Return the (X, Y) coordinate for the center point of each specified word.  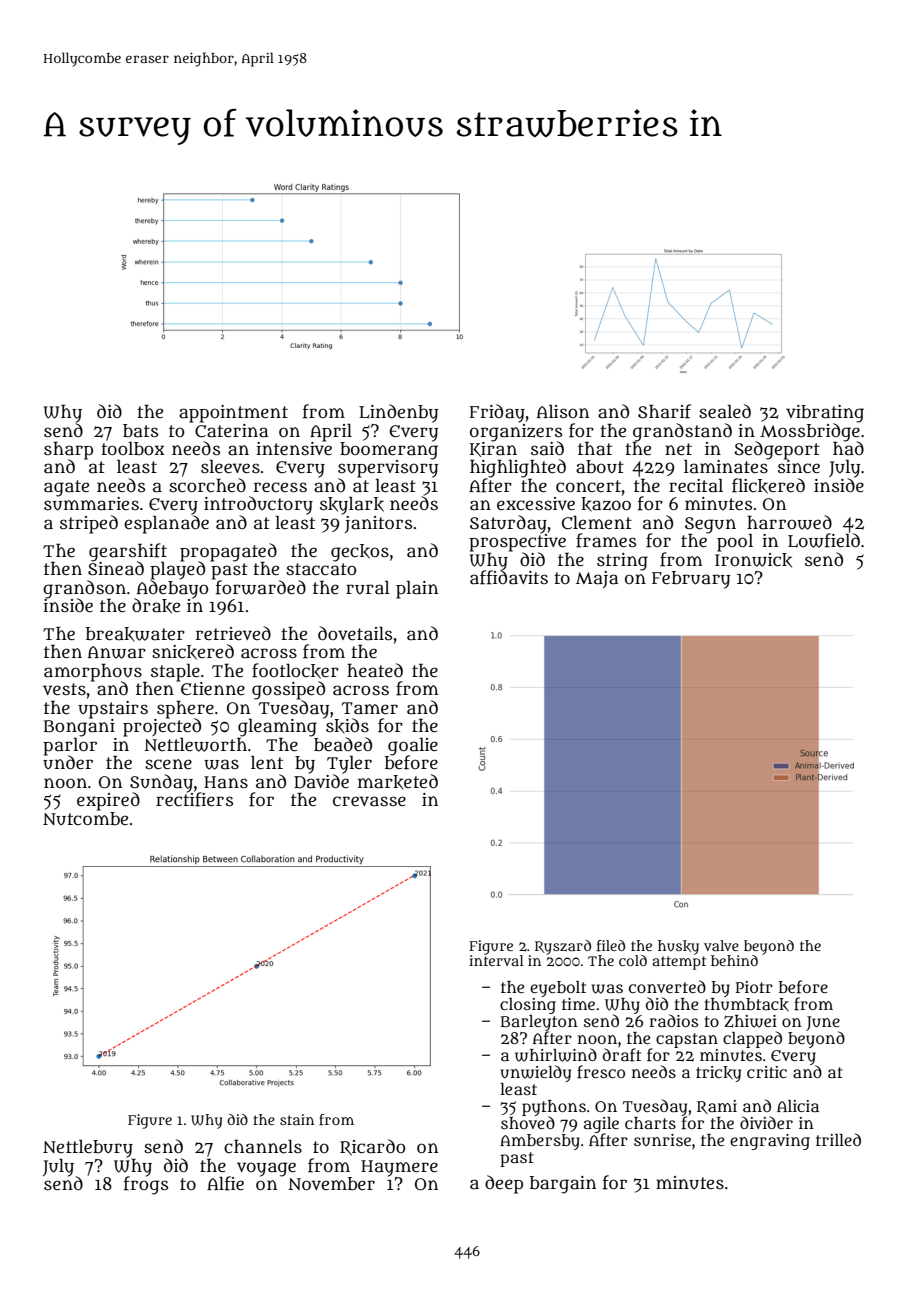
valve (721, 945)
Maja (597, 579)
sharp (68, 450)
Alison (563, 411)
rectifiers (194, 799)
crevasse (369, 801)
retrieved (233, 633)
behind (734, 960)
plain (417, 590)
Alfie (225, 1183)
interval (496, 960)
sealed (725, 411)
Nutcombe (85, 819)
